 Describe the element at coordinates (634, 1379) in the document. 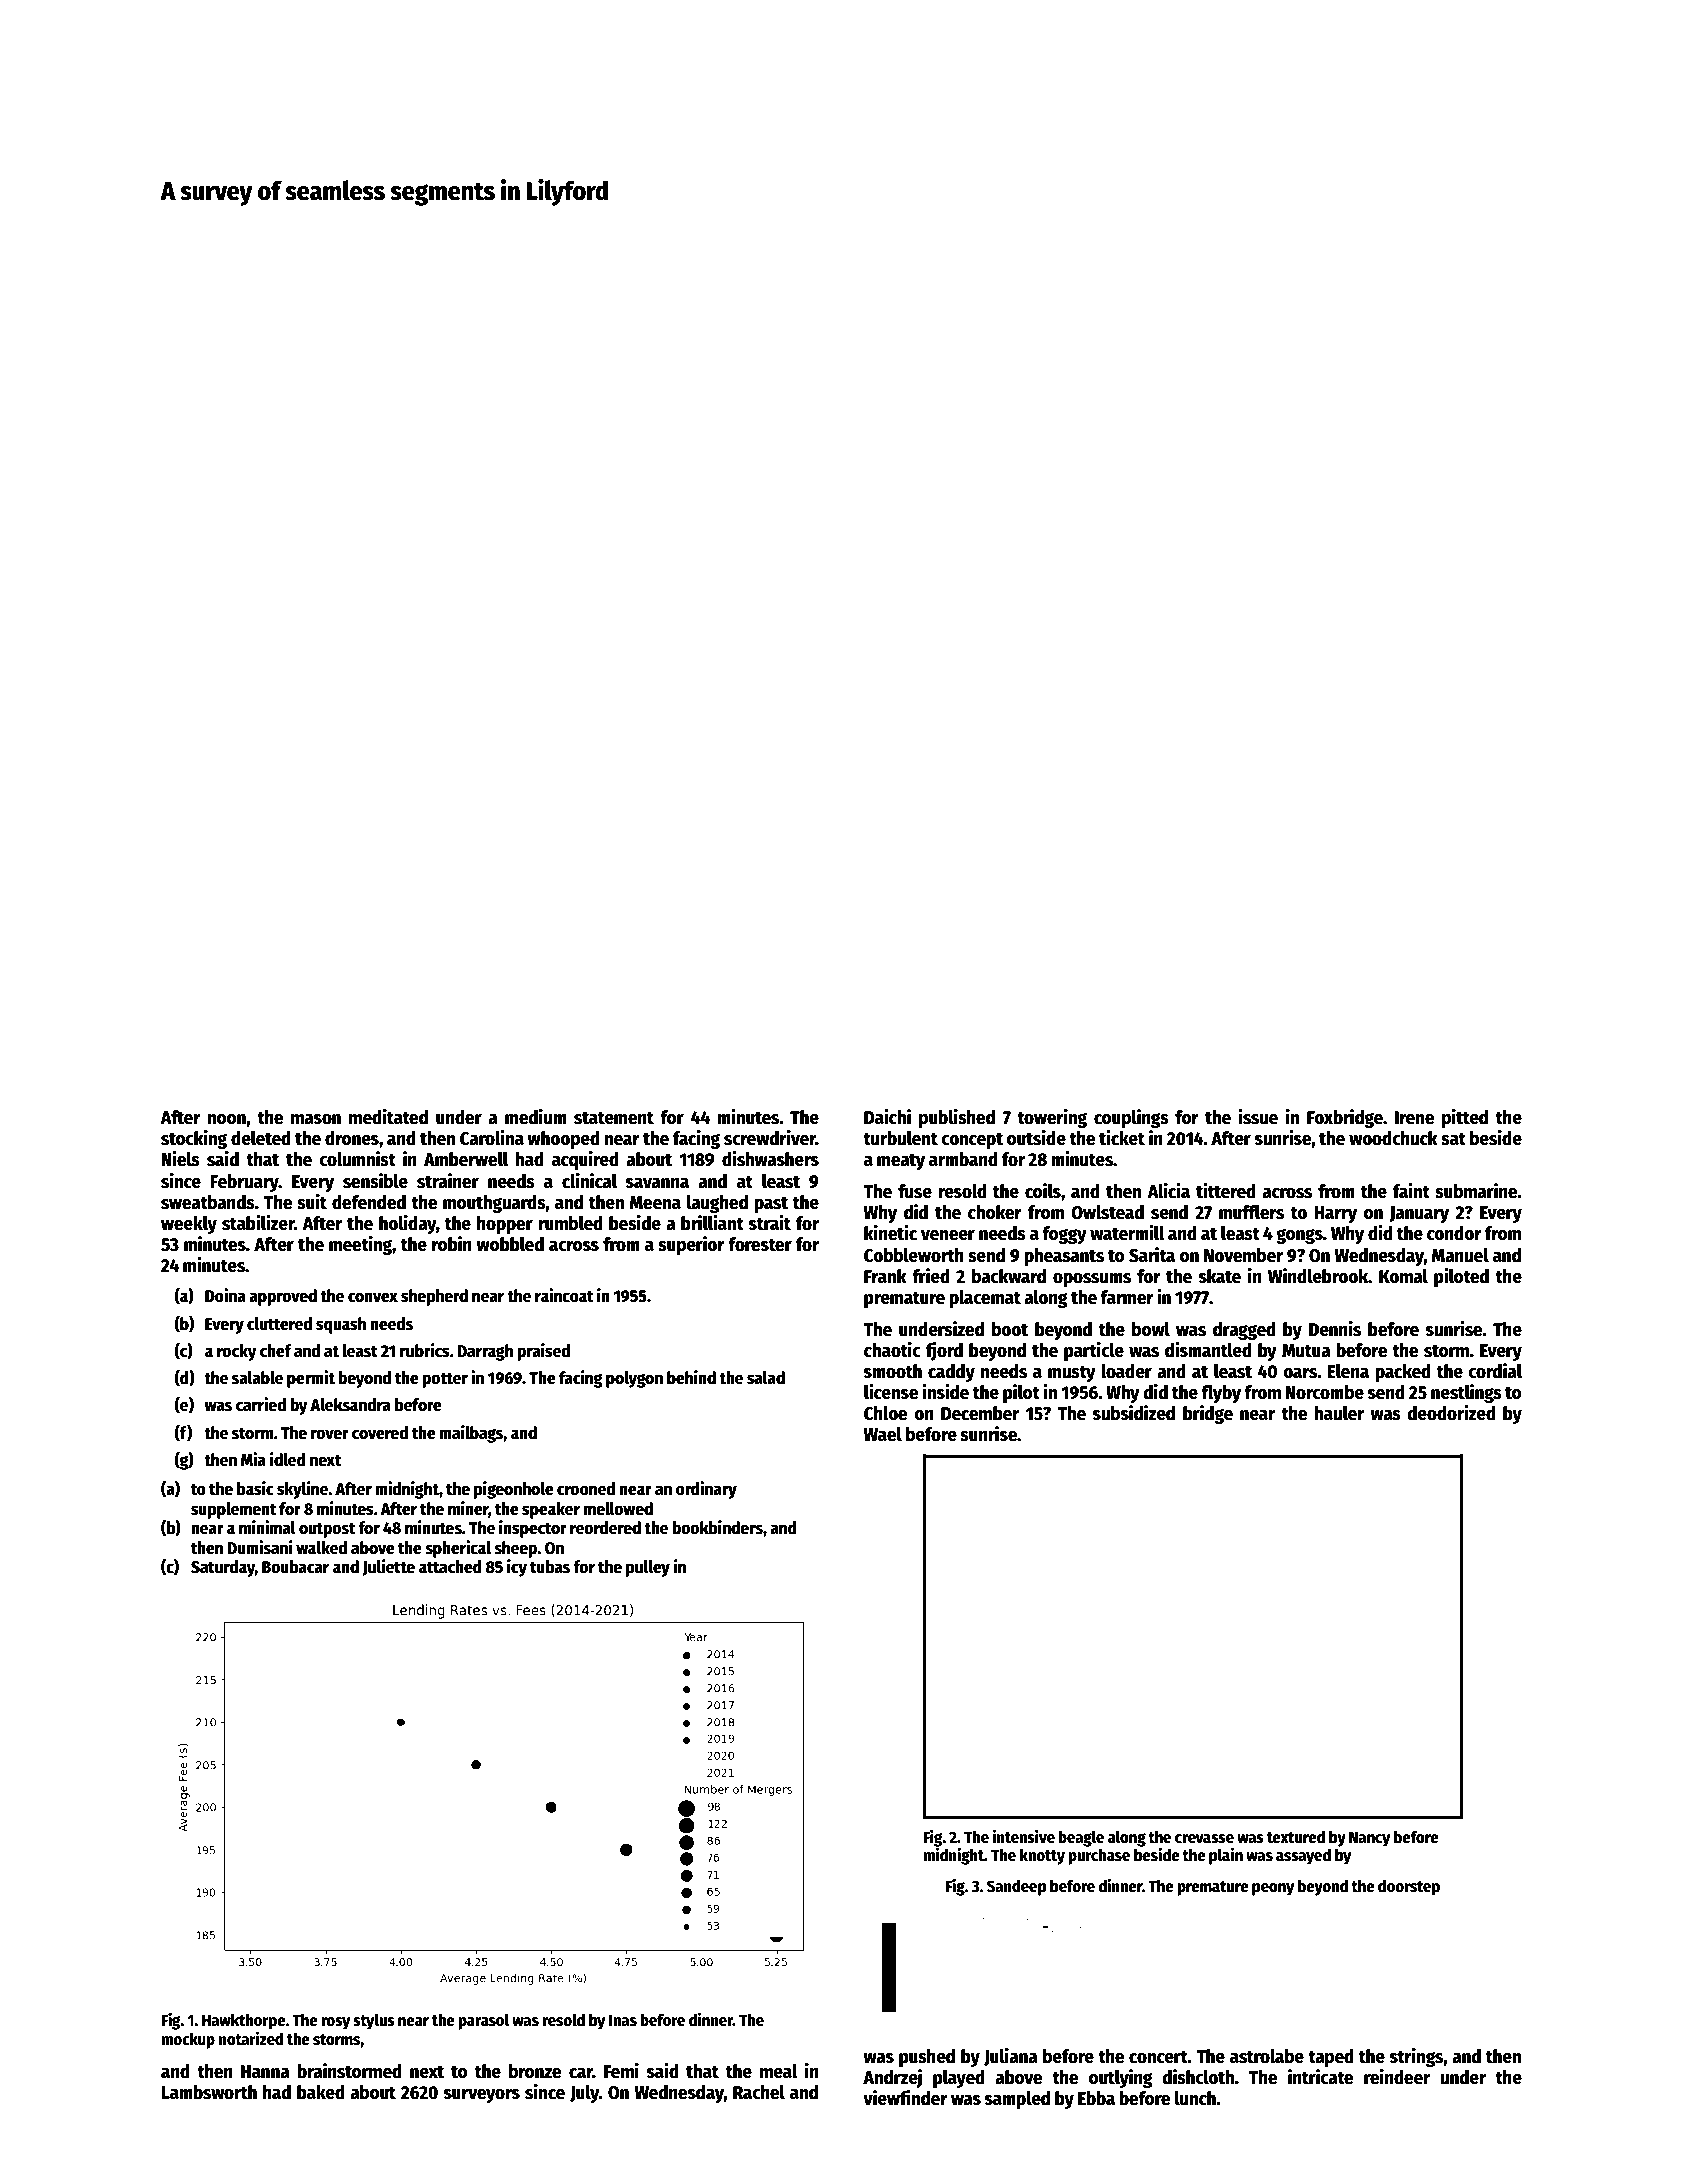

I see `polygon` at that location.
